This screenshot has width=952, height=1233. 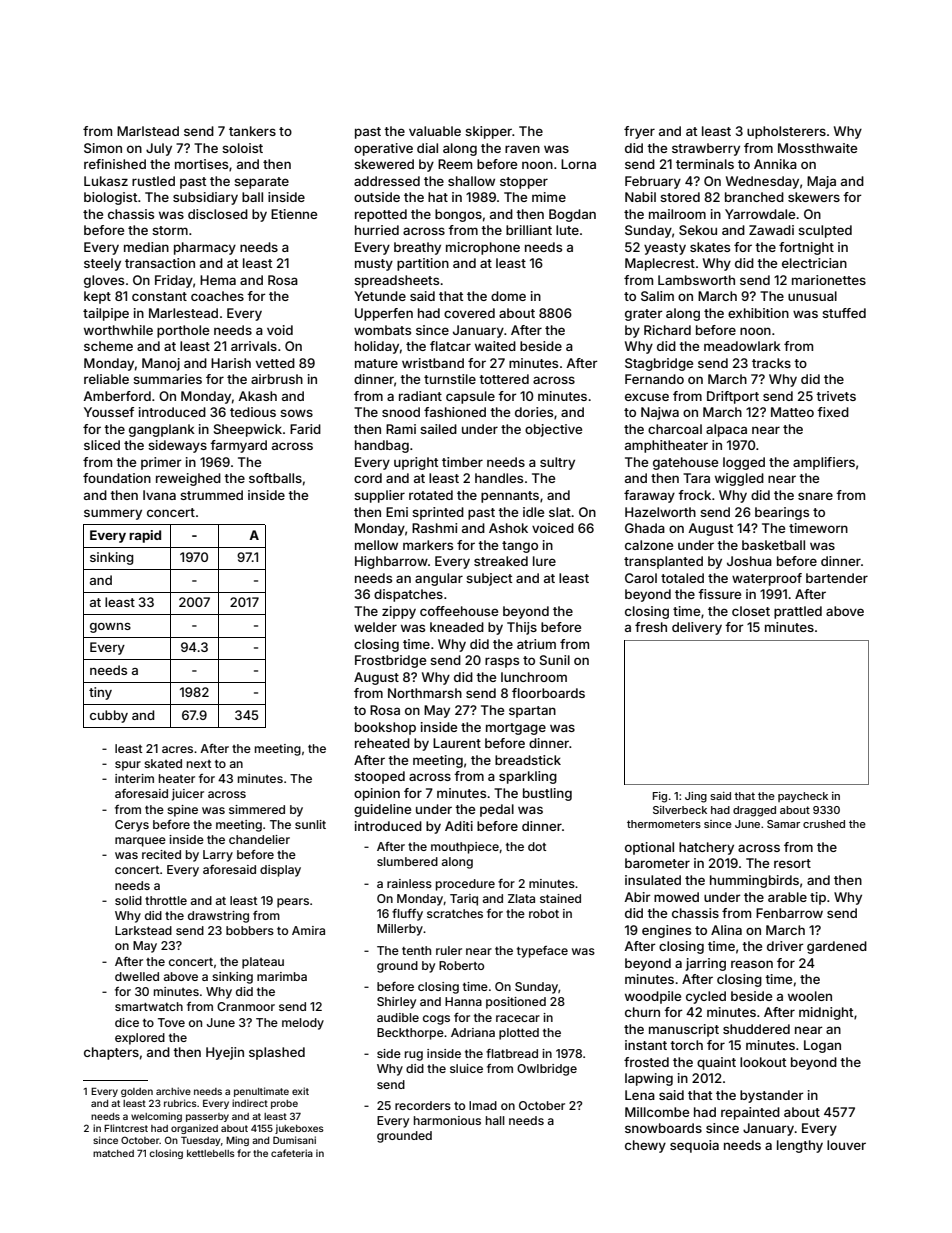 What do you see at coordinates (113, 1153) in the screenshot?
I see `matched` at bounding box center [113, 1153].
